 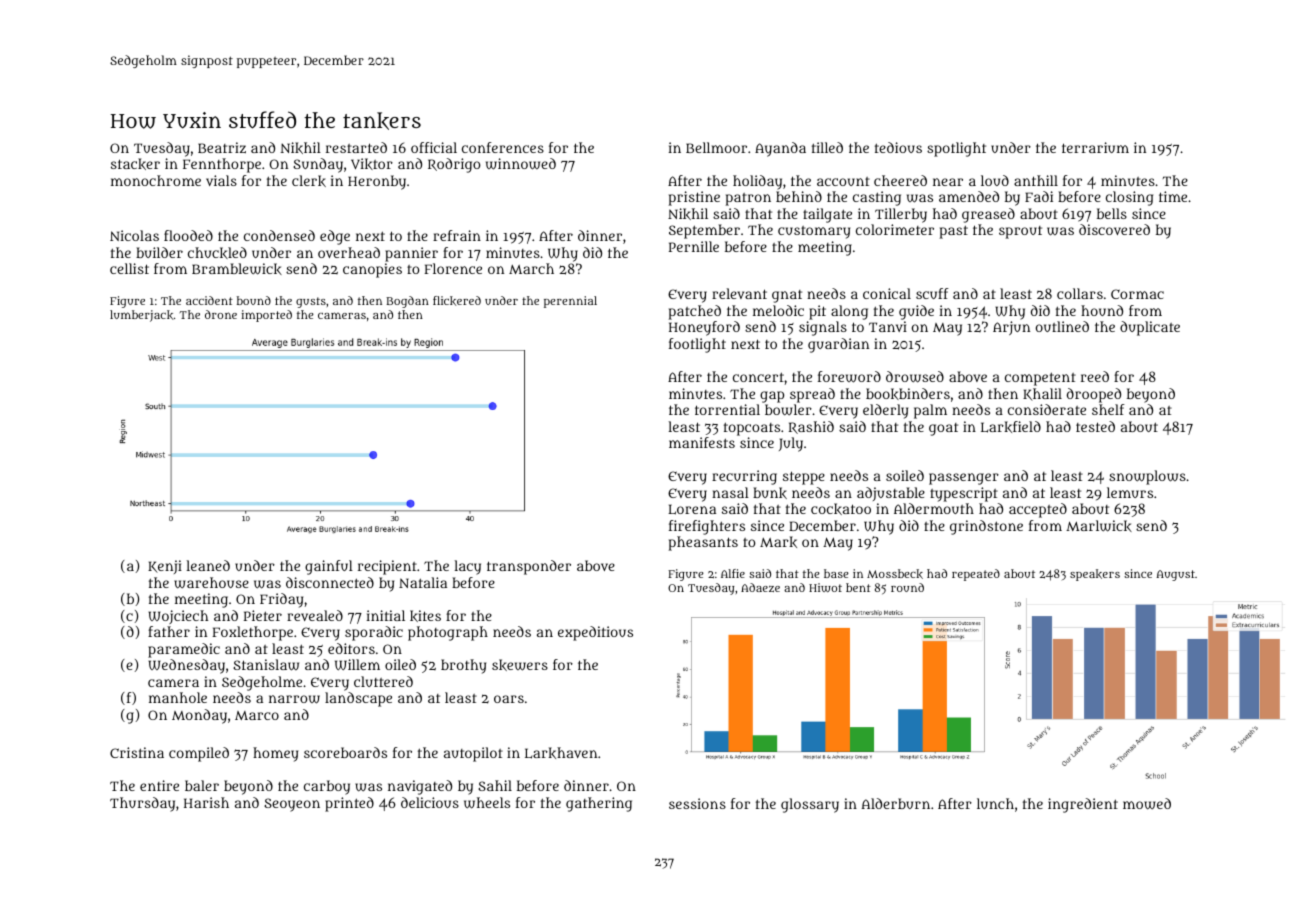 I want to click on past, so click(x=954, y=232).
